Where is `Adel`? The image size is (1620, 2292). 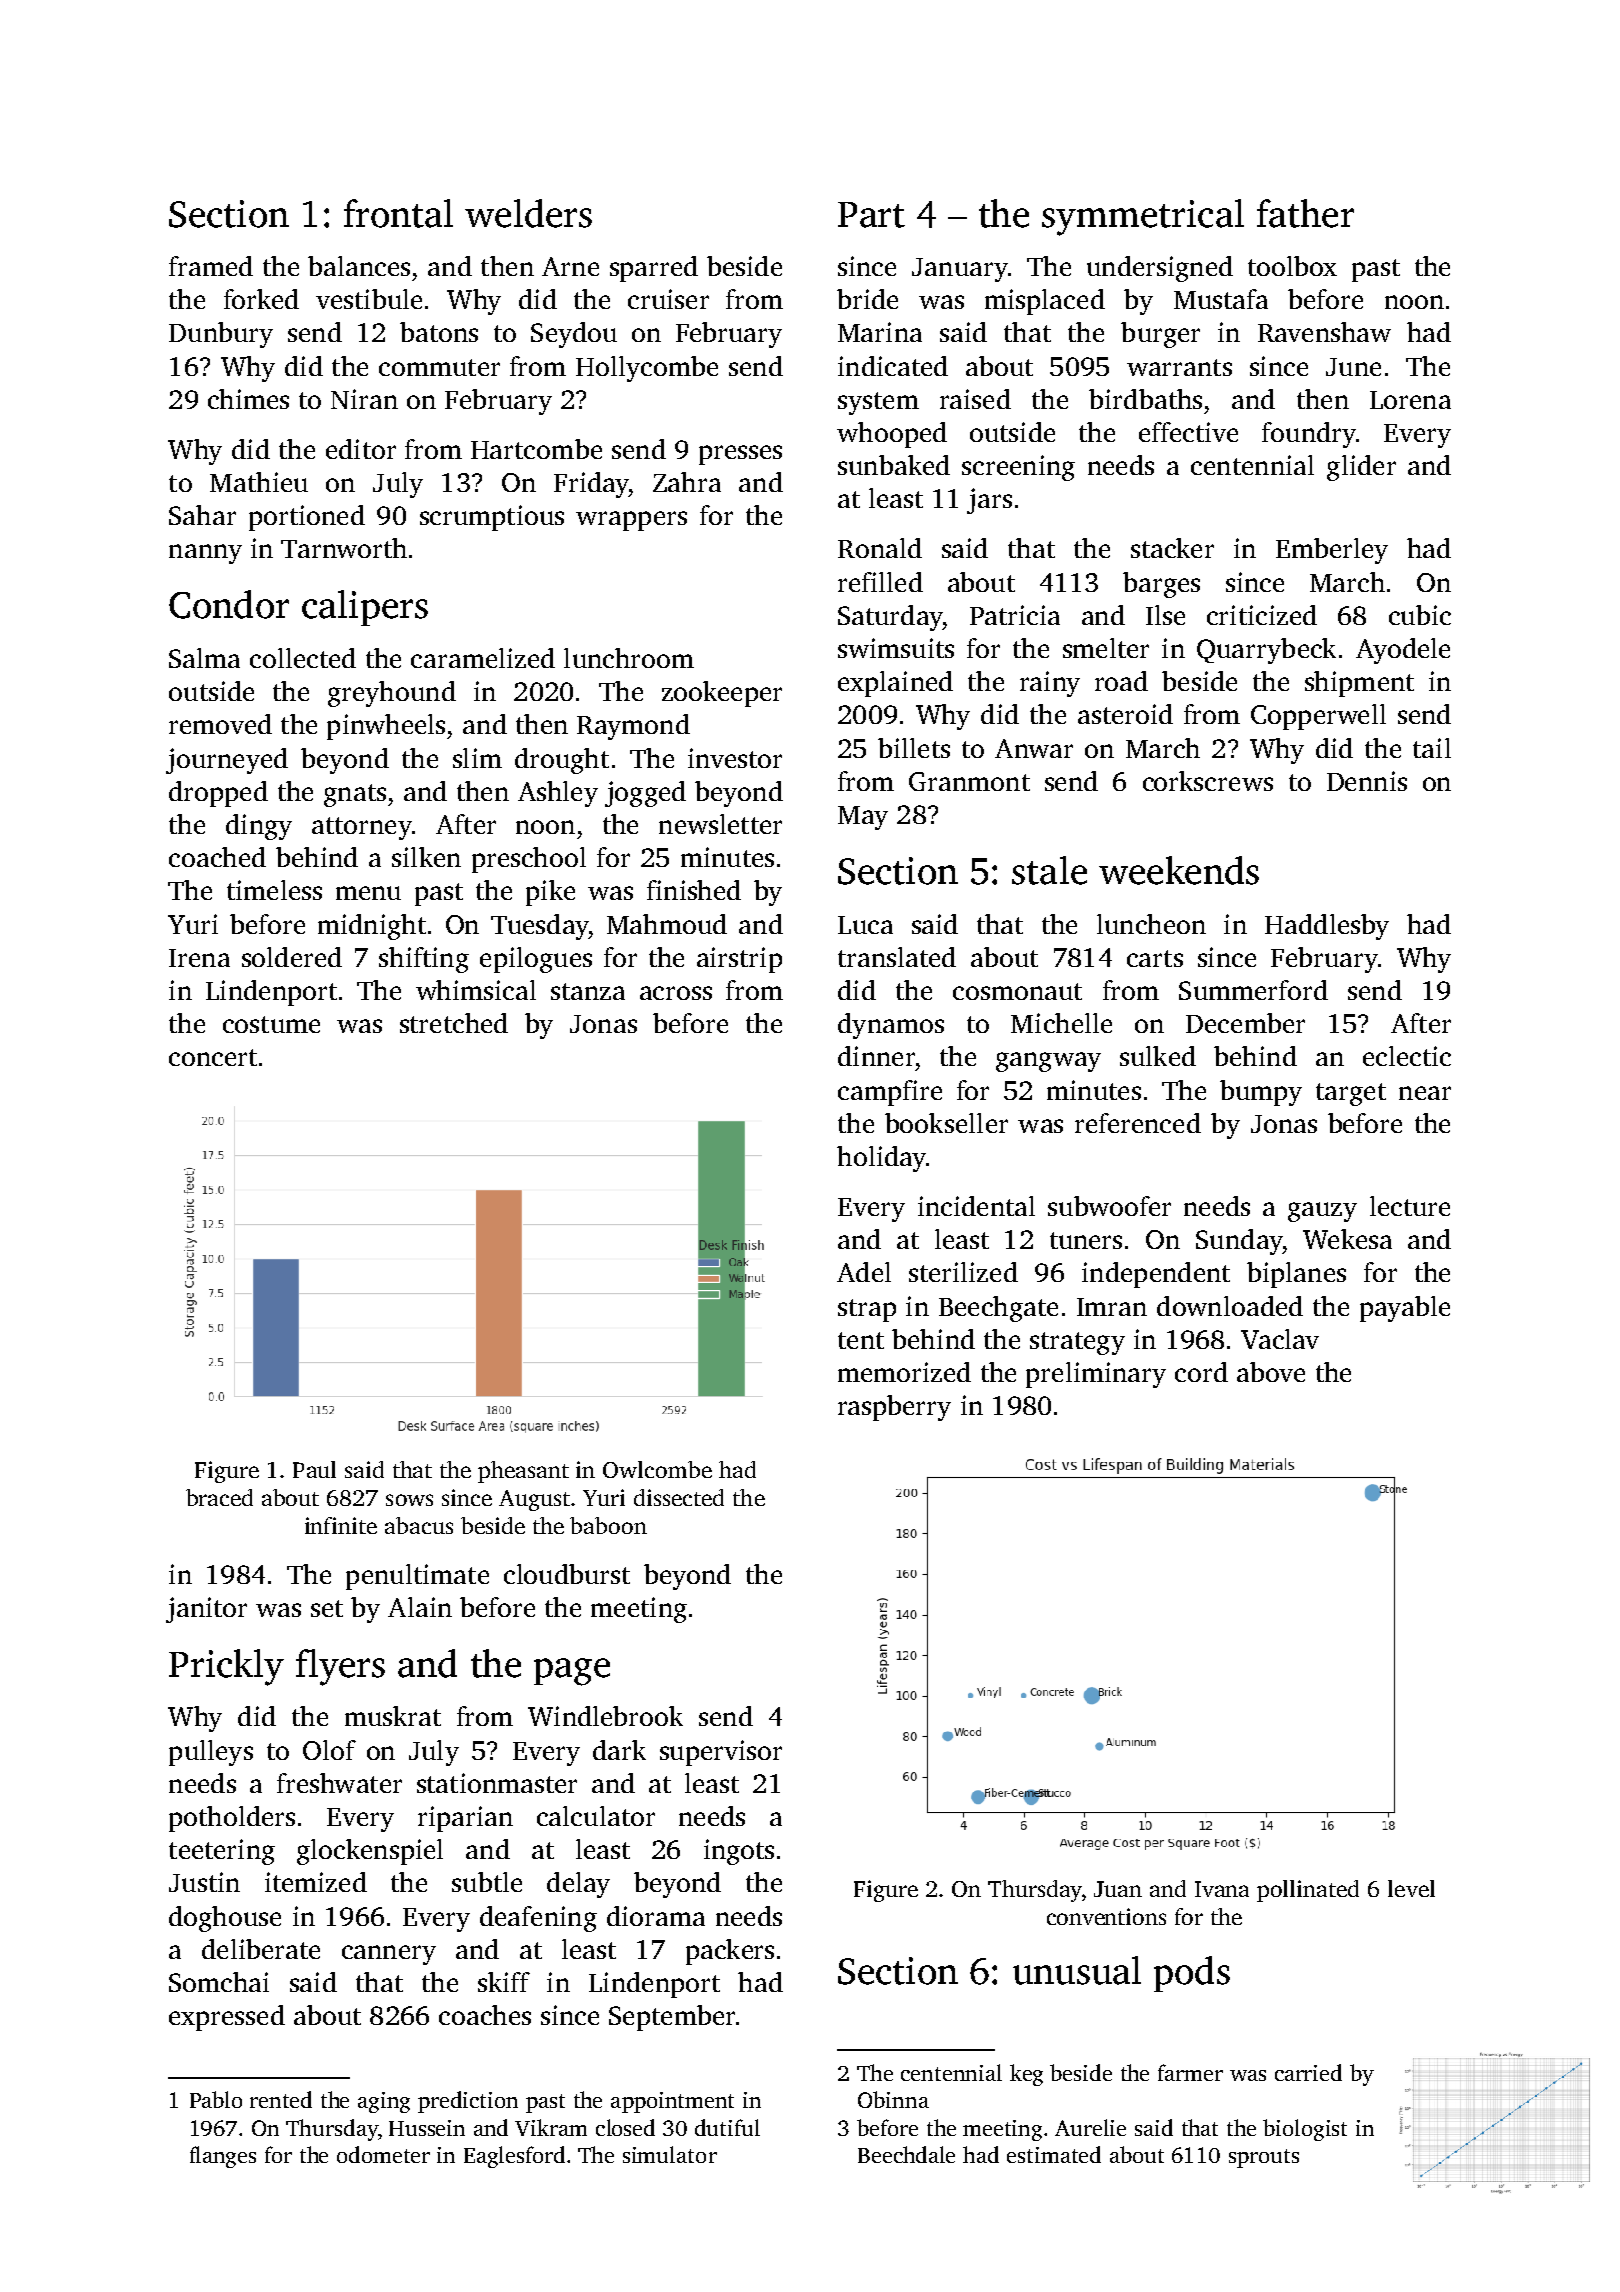 Adel is located at coordinates (864, 1272).
